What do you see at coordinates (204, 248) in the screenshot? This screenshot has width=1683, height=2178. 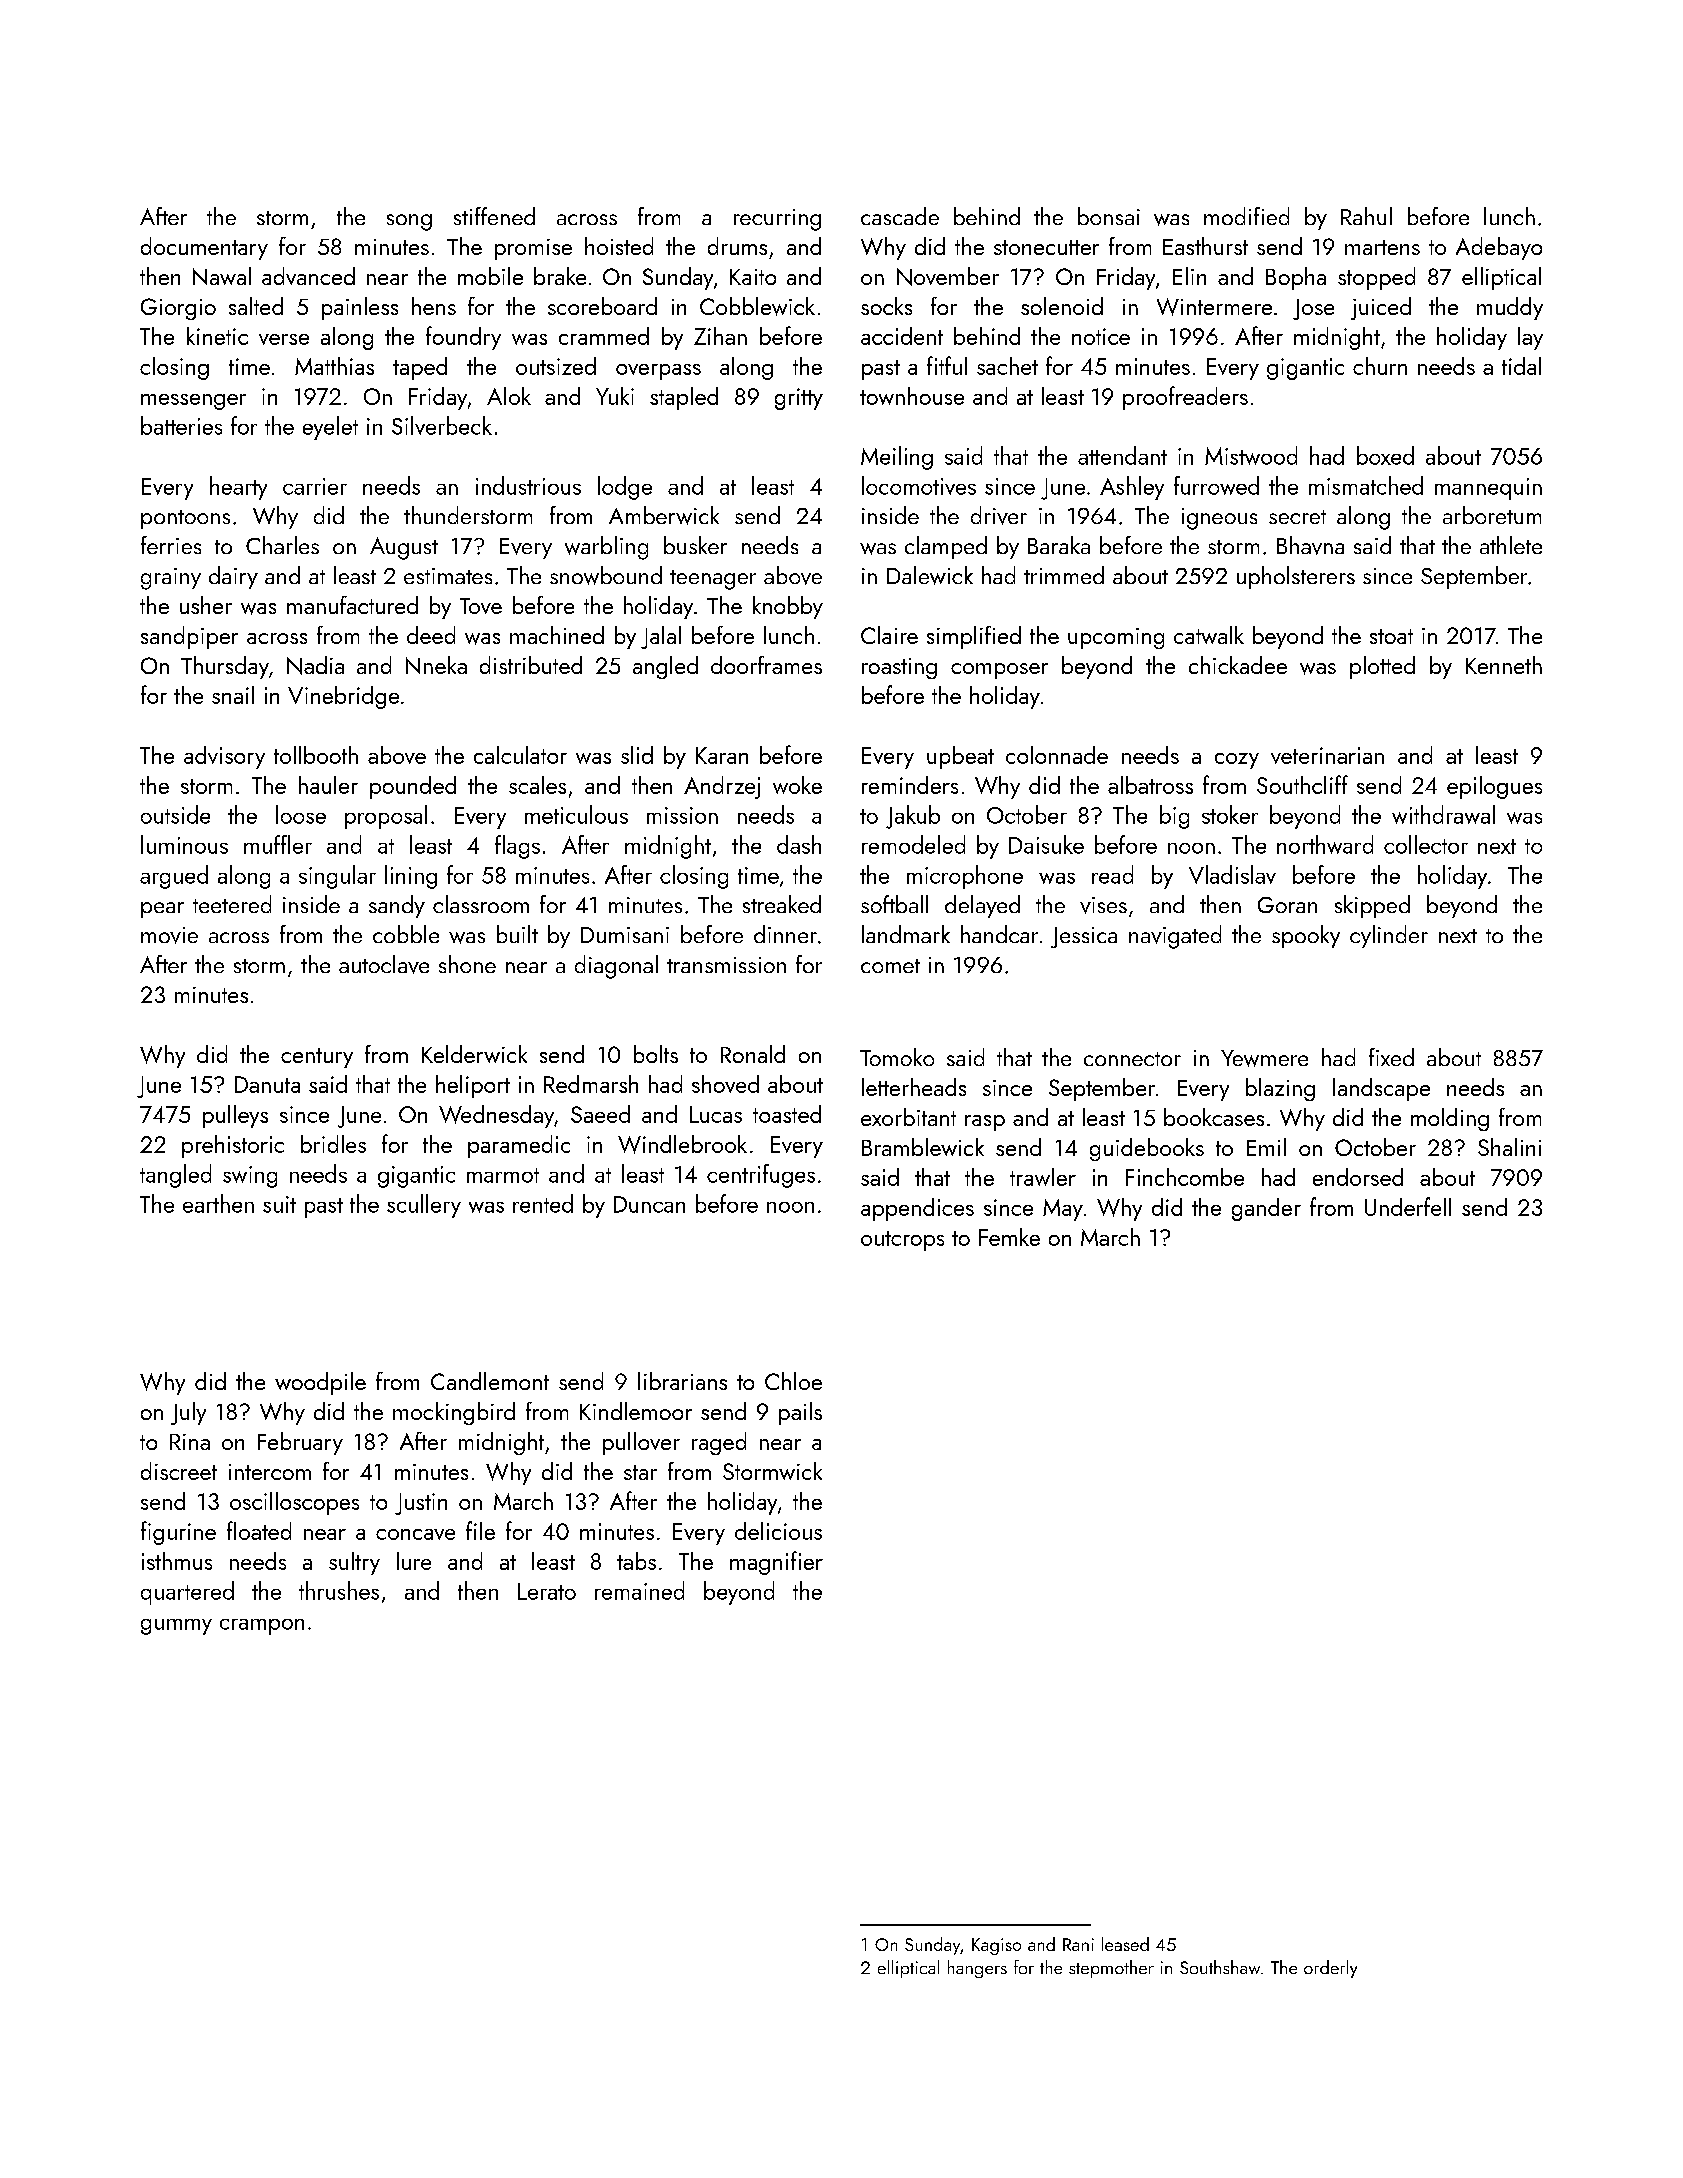 I see `documentary` at bounding box center [204, 248].
